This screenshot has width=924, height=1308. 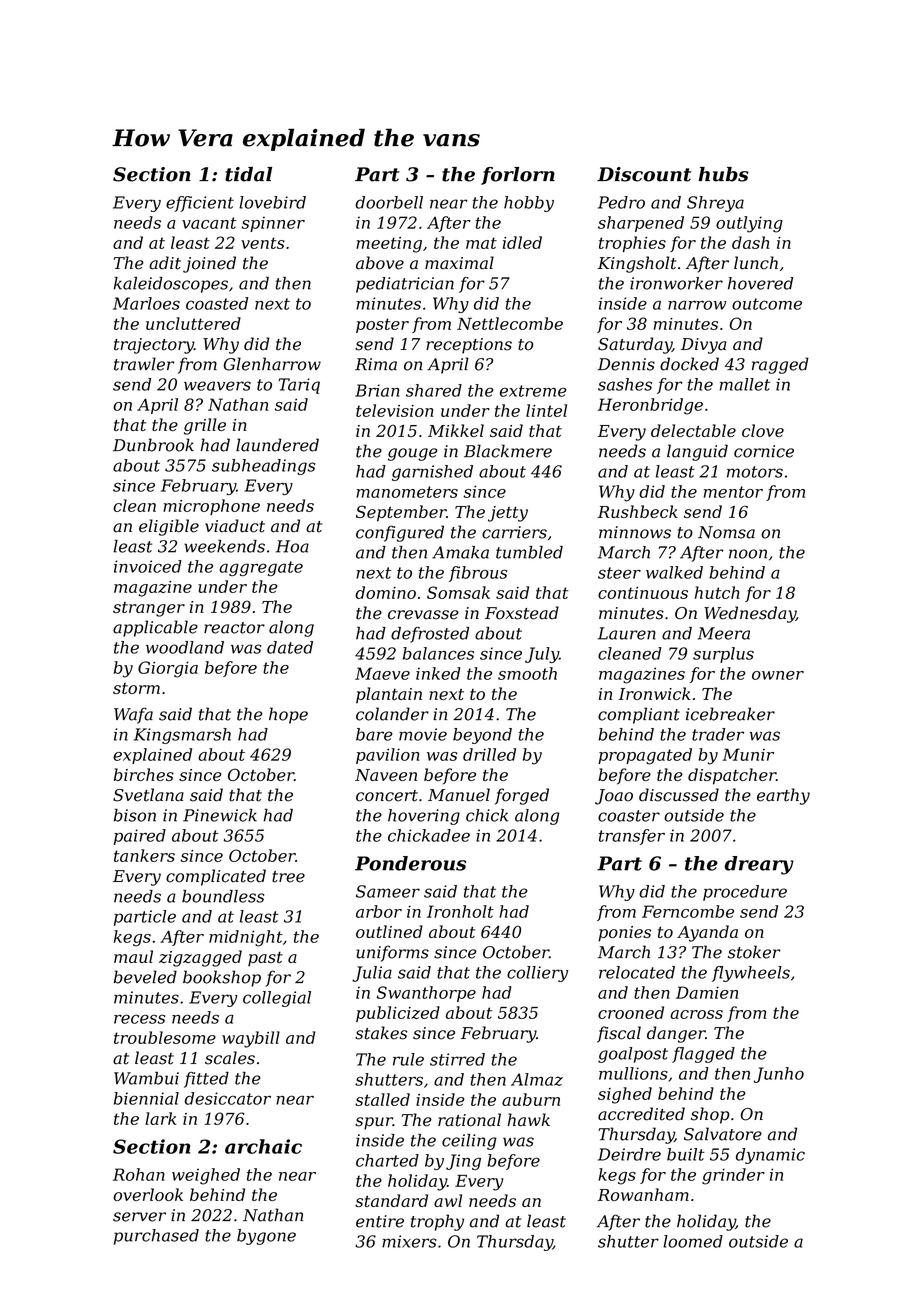 I want to click on earthy, so click(x=783, y=796).
